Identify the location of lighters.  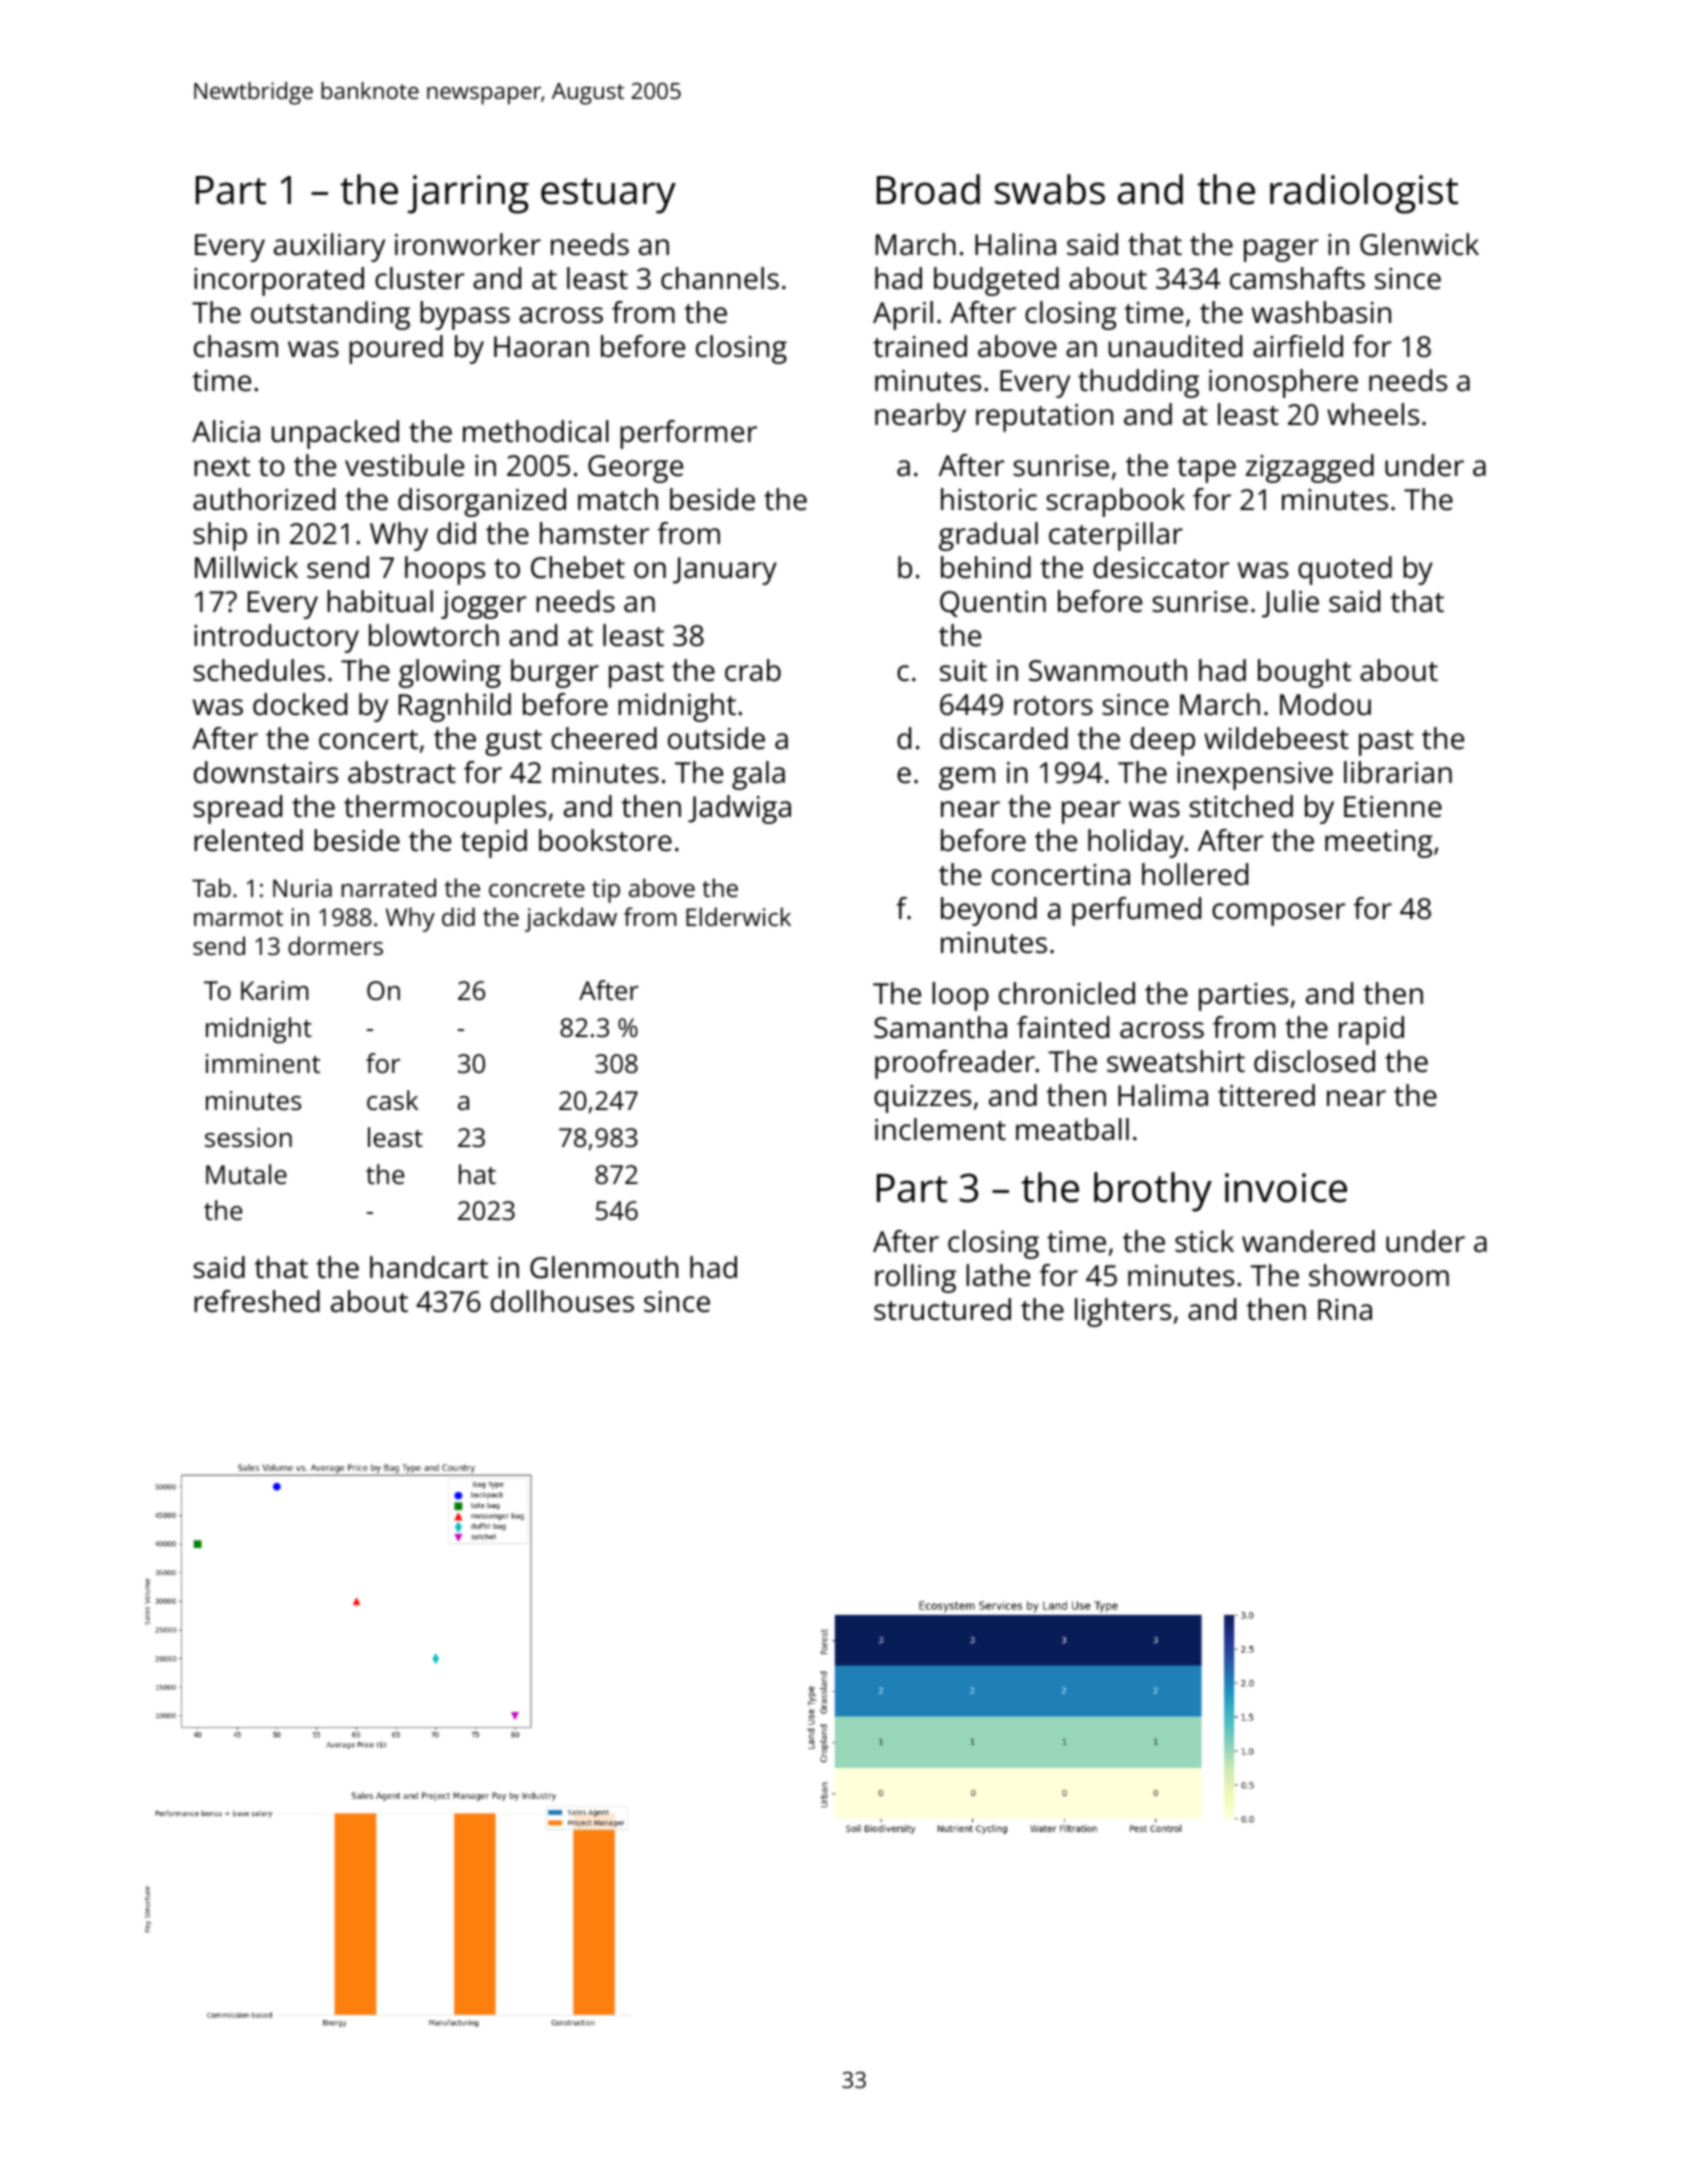
(1123, 1312).
